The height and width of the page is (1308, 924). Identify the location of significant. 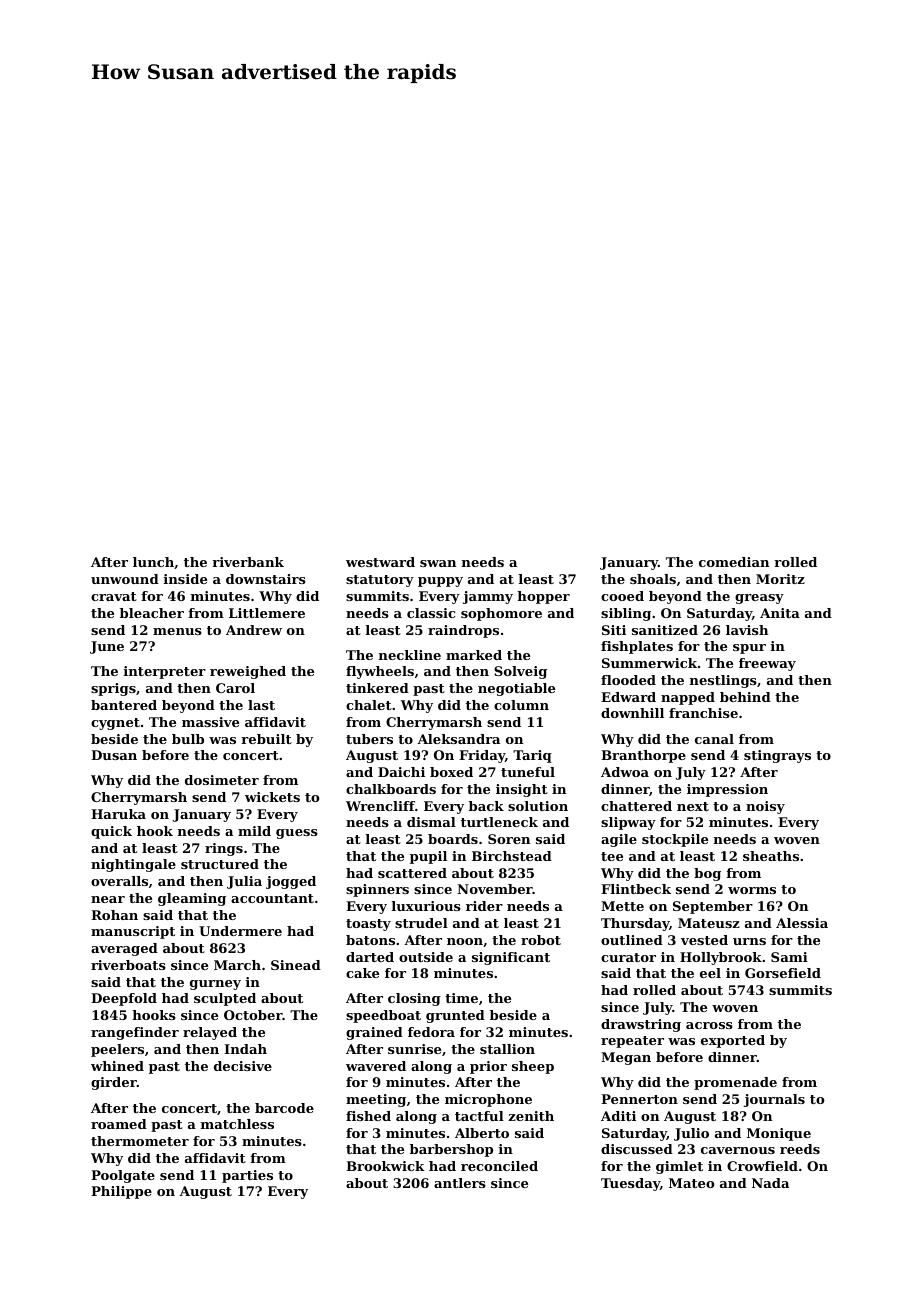
(511, 958).
